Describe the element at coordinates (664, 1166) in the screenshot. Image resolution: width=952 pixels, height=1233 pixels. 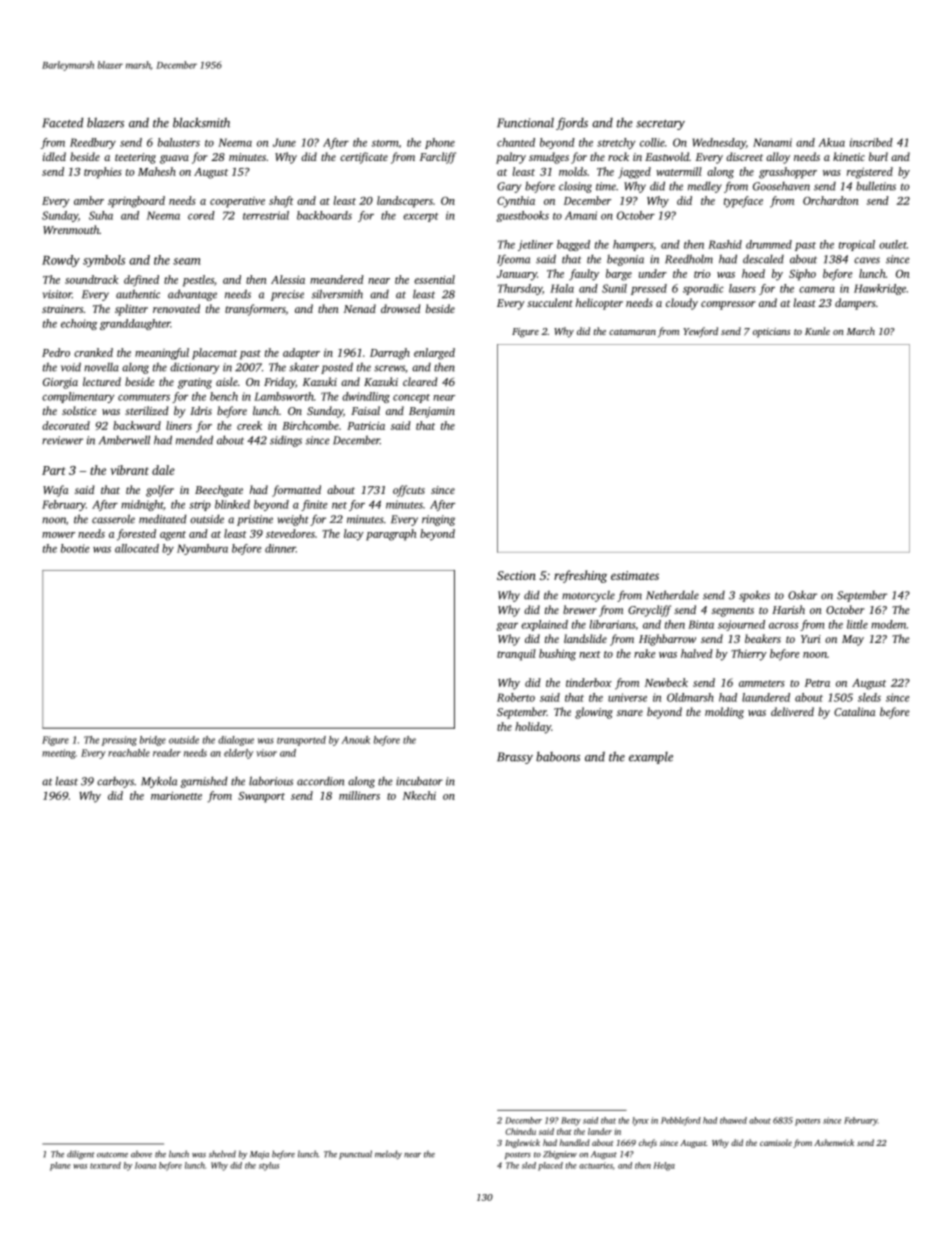
I see `Helga` at that location.
